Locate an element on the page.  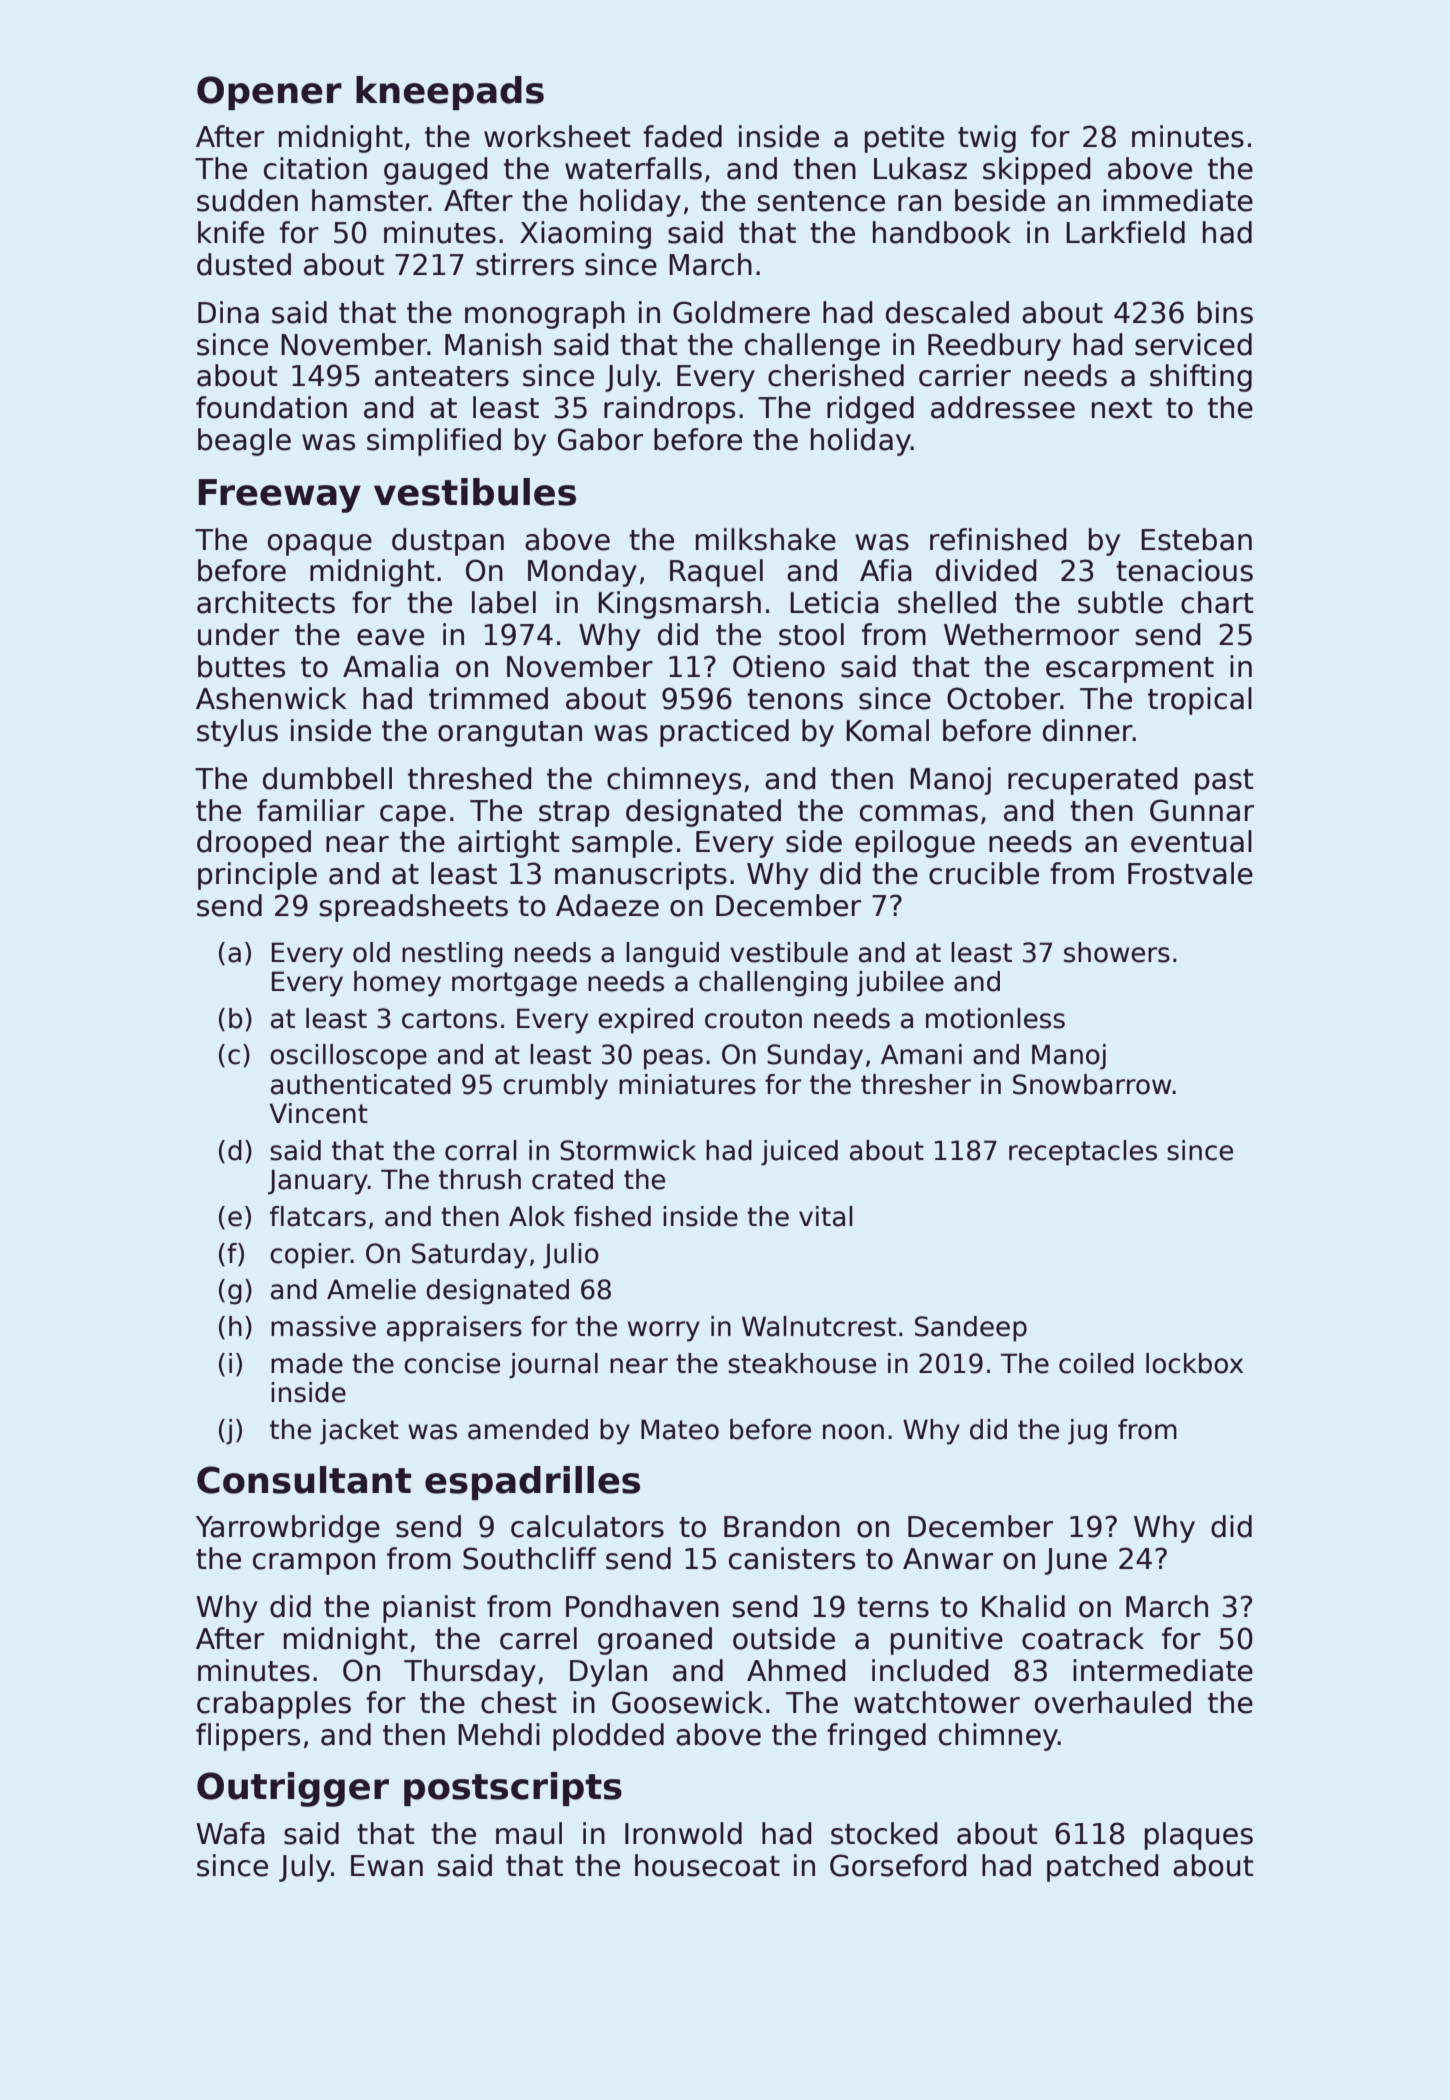
dusted is located at coordinates (244, 264).
